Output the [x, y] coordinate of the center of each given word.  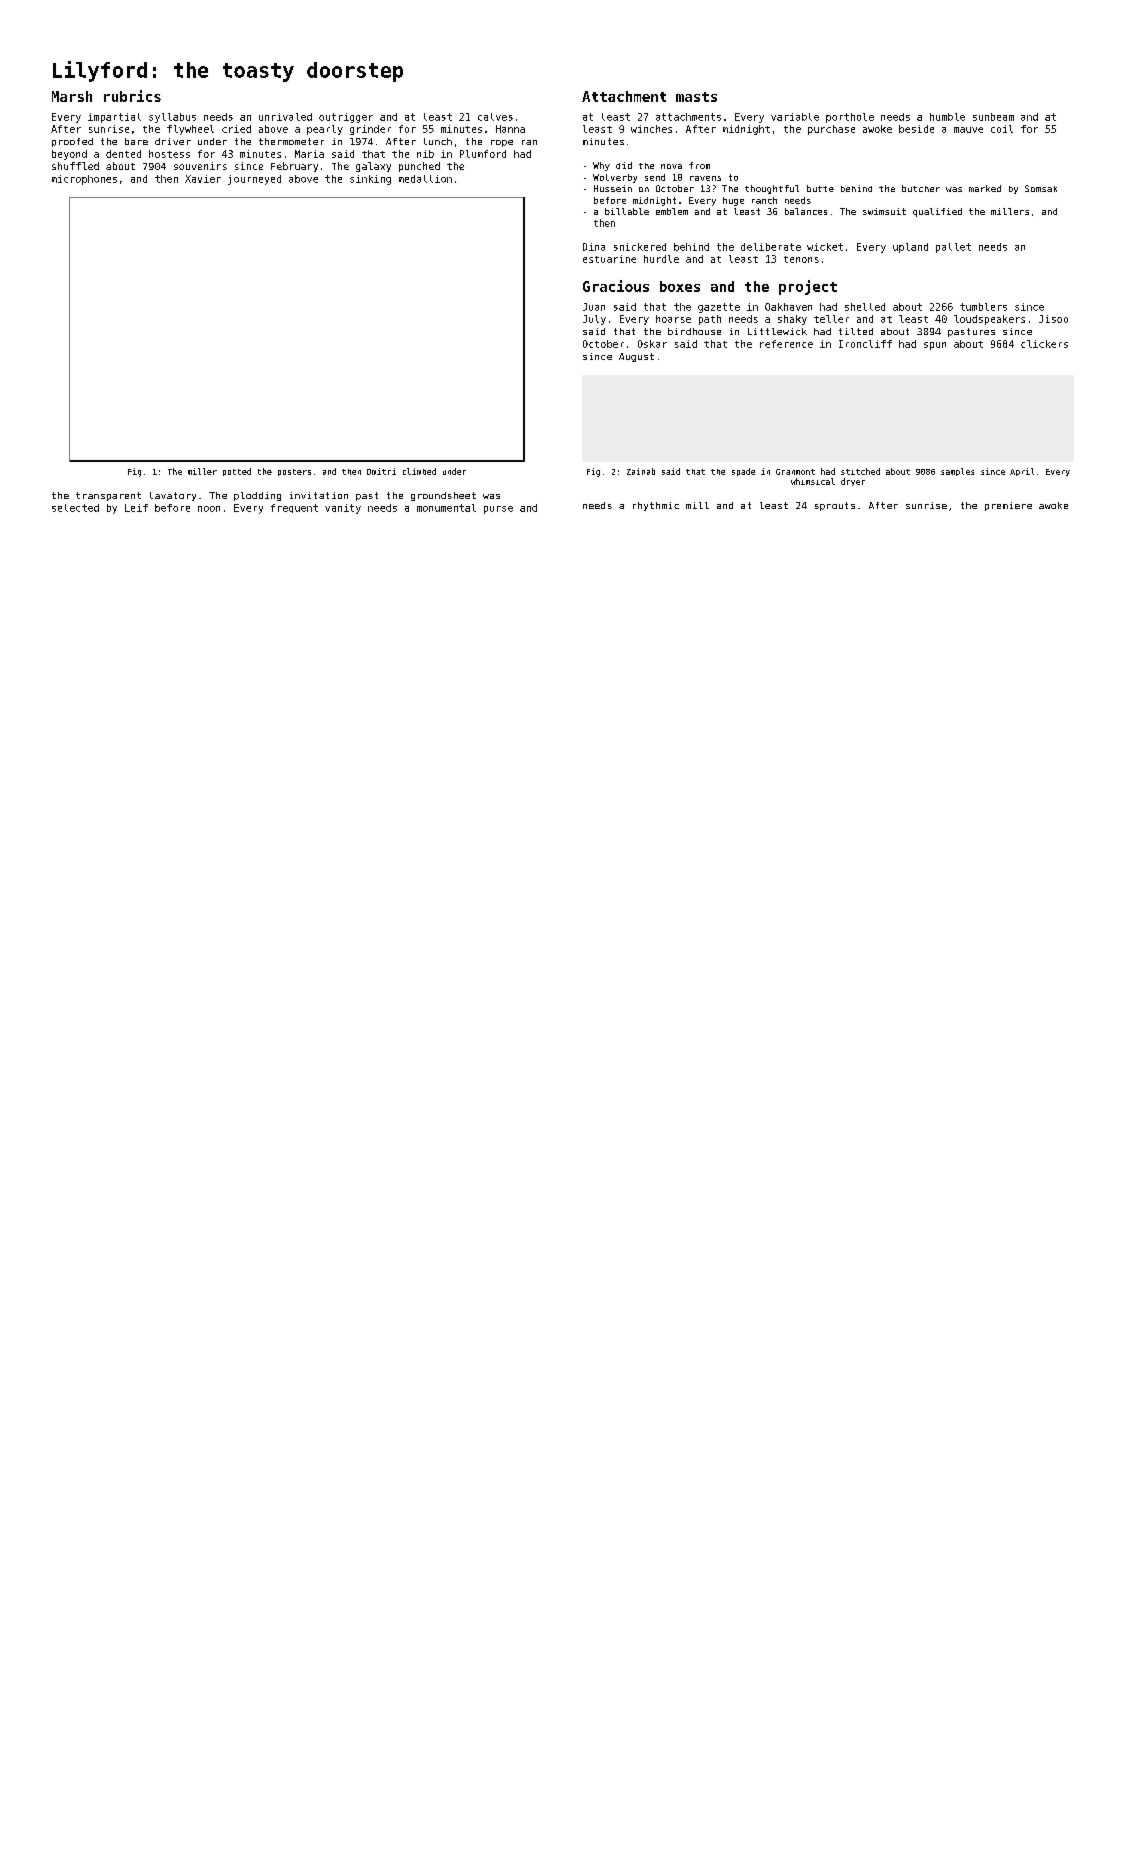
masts [696, 97]
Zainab [641, 471]
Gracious [616, 286]
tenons [801, 259]
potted [237, 472]
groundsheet [443, 496]
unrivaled [285, 117]
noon [209, 509]
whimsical [813, 481]
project [808, 287]
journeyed [254, 180]
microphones [84, 180]
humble [947, 117]
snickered [640, 247]
